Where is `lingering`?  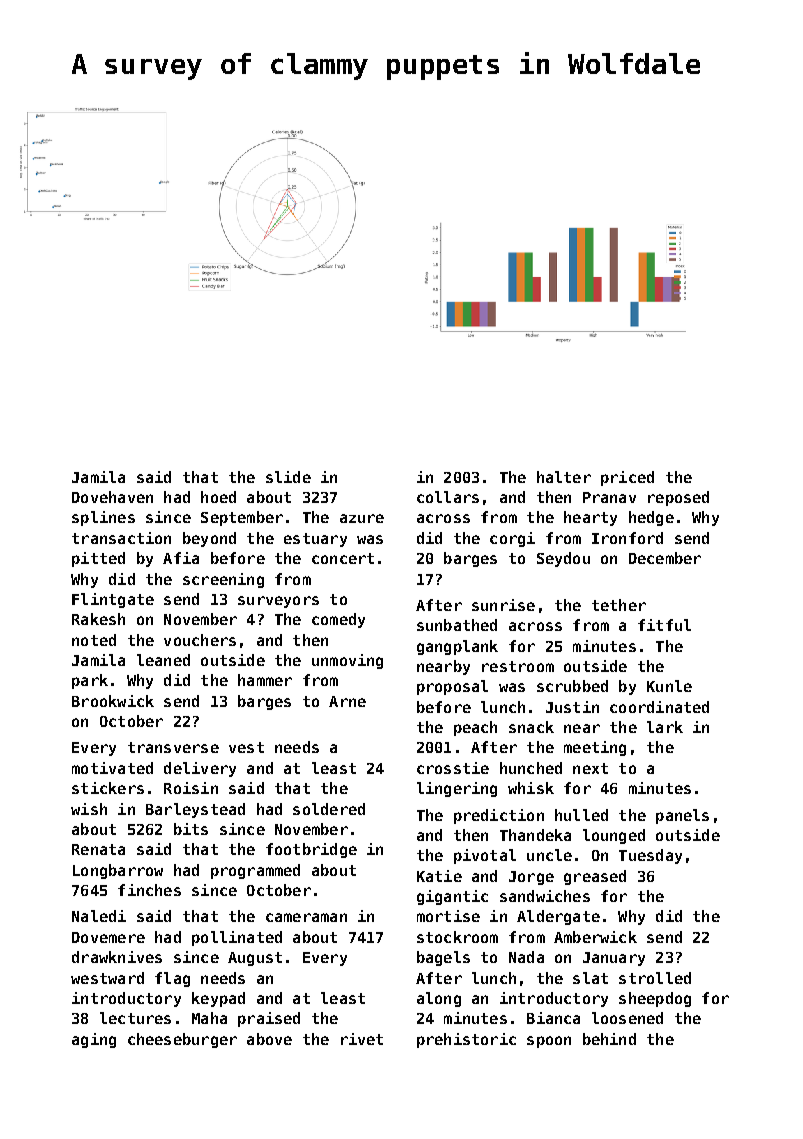
lingering is located at coordinates (457, 789).
